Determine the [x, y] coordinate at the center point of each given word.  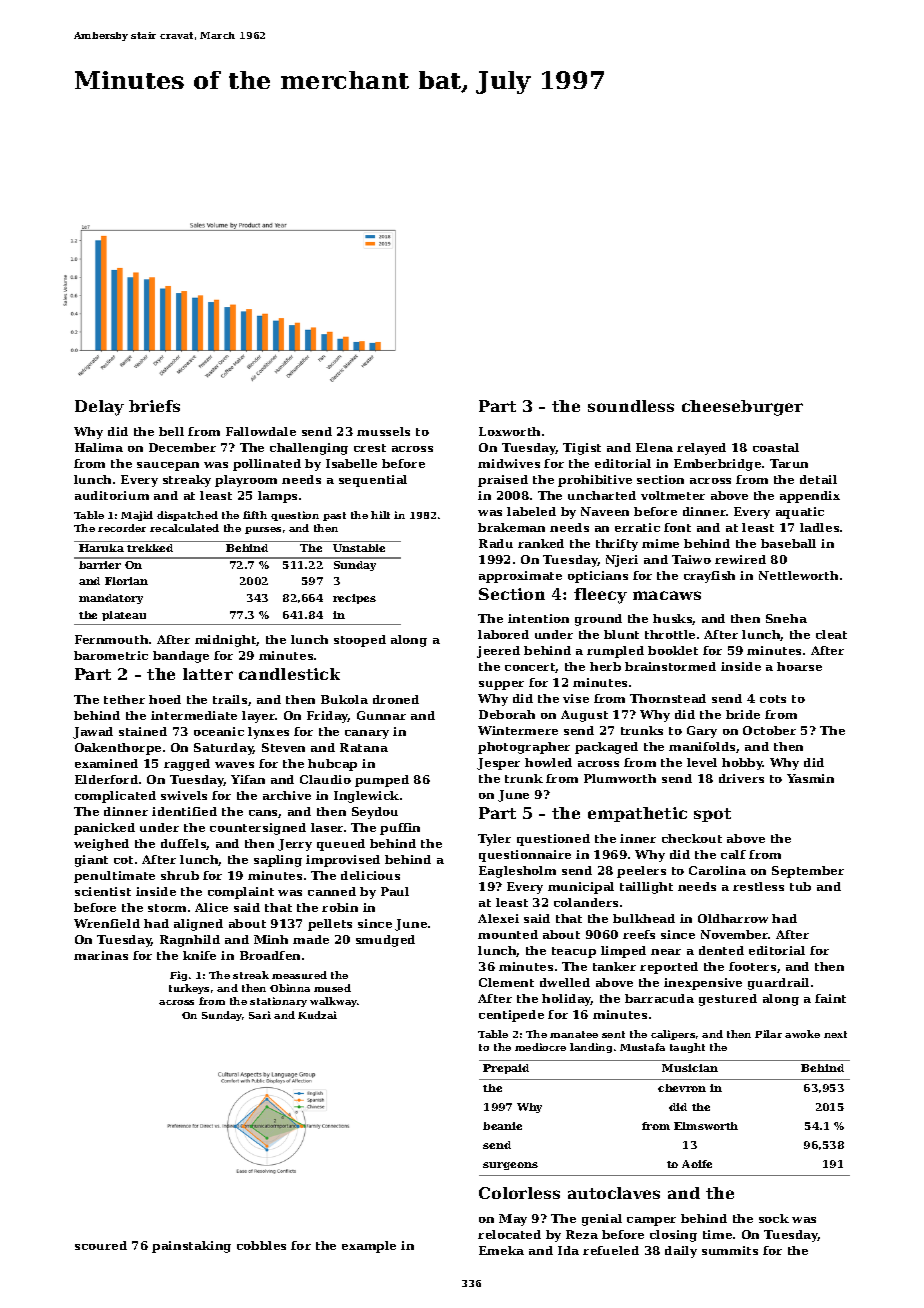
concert [530, 668]
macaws [667, 595]
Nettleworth [798, 575]
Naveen [605, 511]
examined [106, 763]
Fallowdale [261, 431]
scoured [101, 1245]
